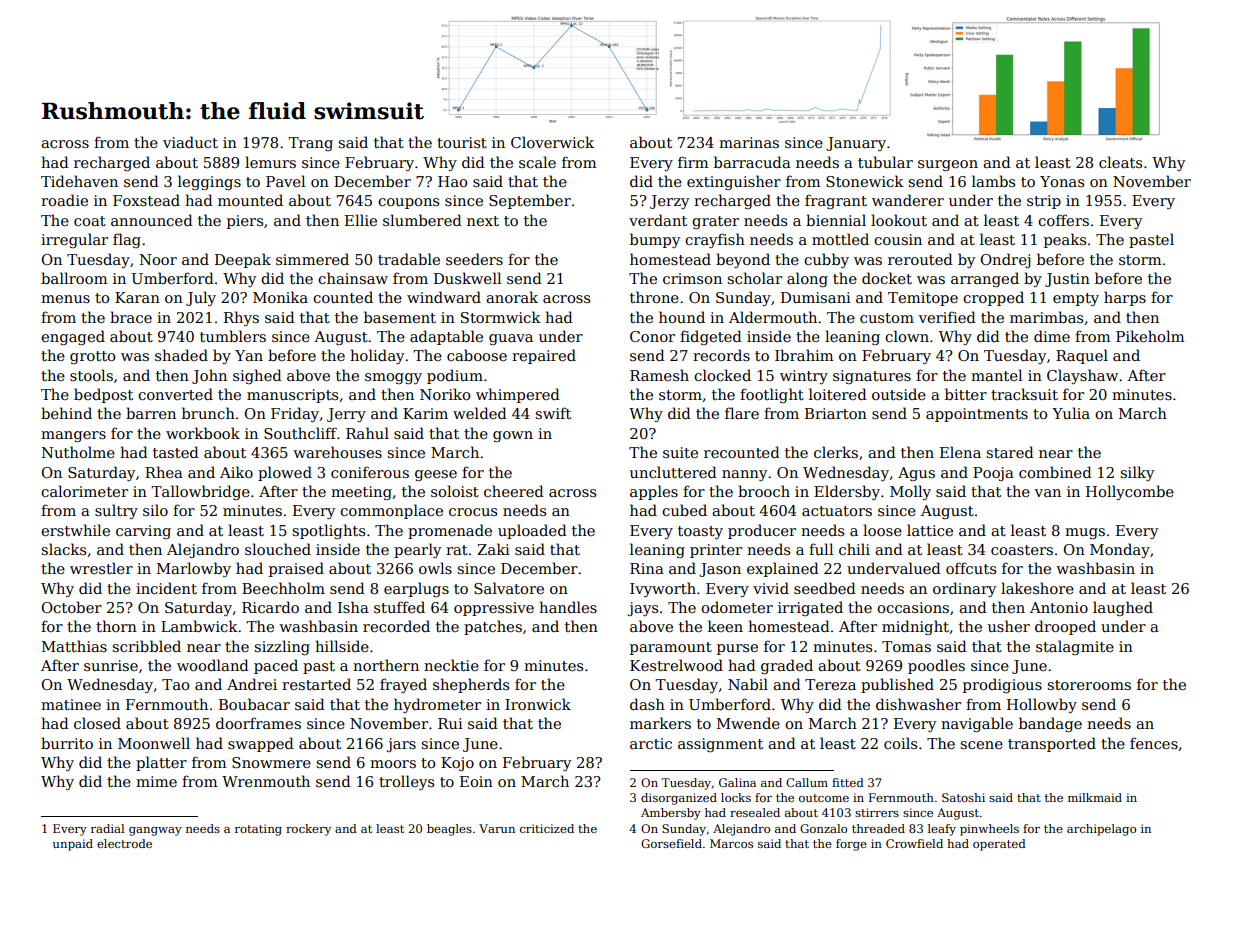 The width and height of the document is (1233, 952). Describe the element at coordinates (124, 843) in the document. I see `electrode` at that location.
